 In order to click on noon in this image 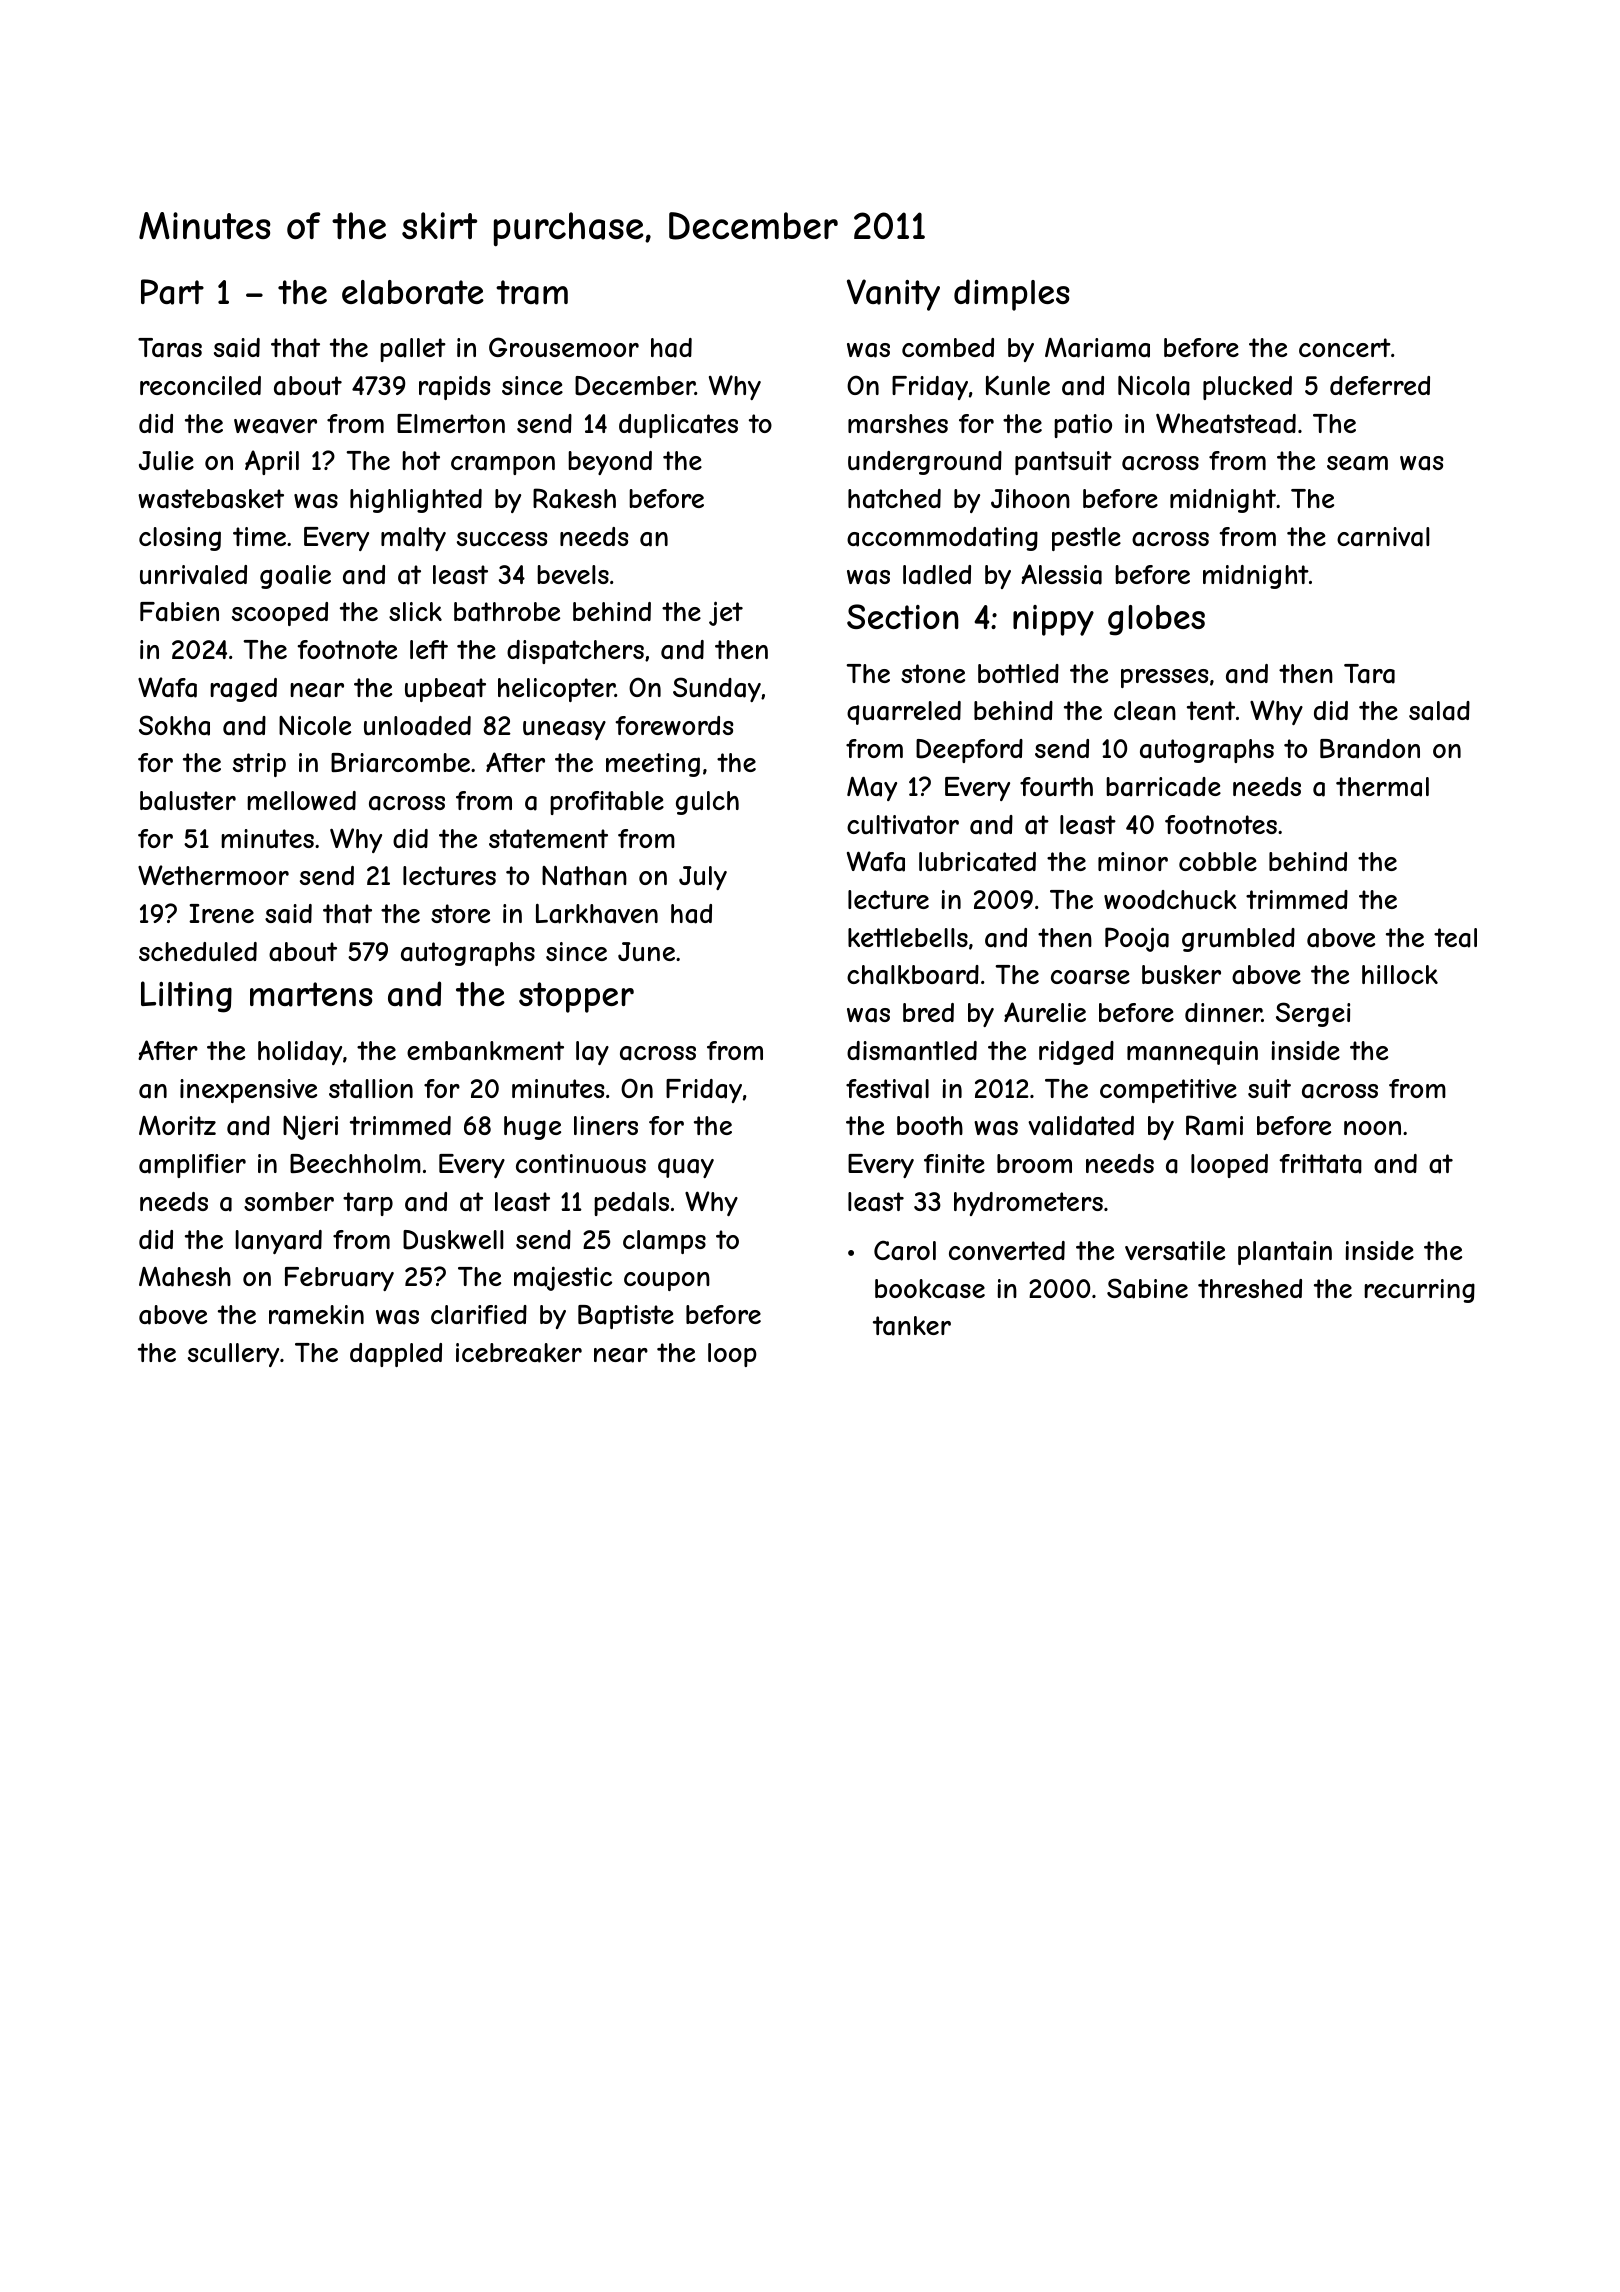, I will do `click(1372, 1128)`.
